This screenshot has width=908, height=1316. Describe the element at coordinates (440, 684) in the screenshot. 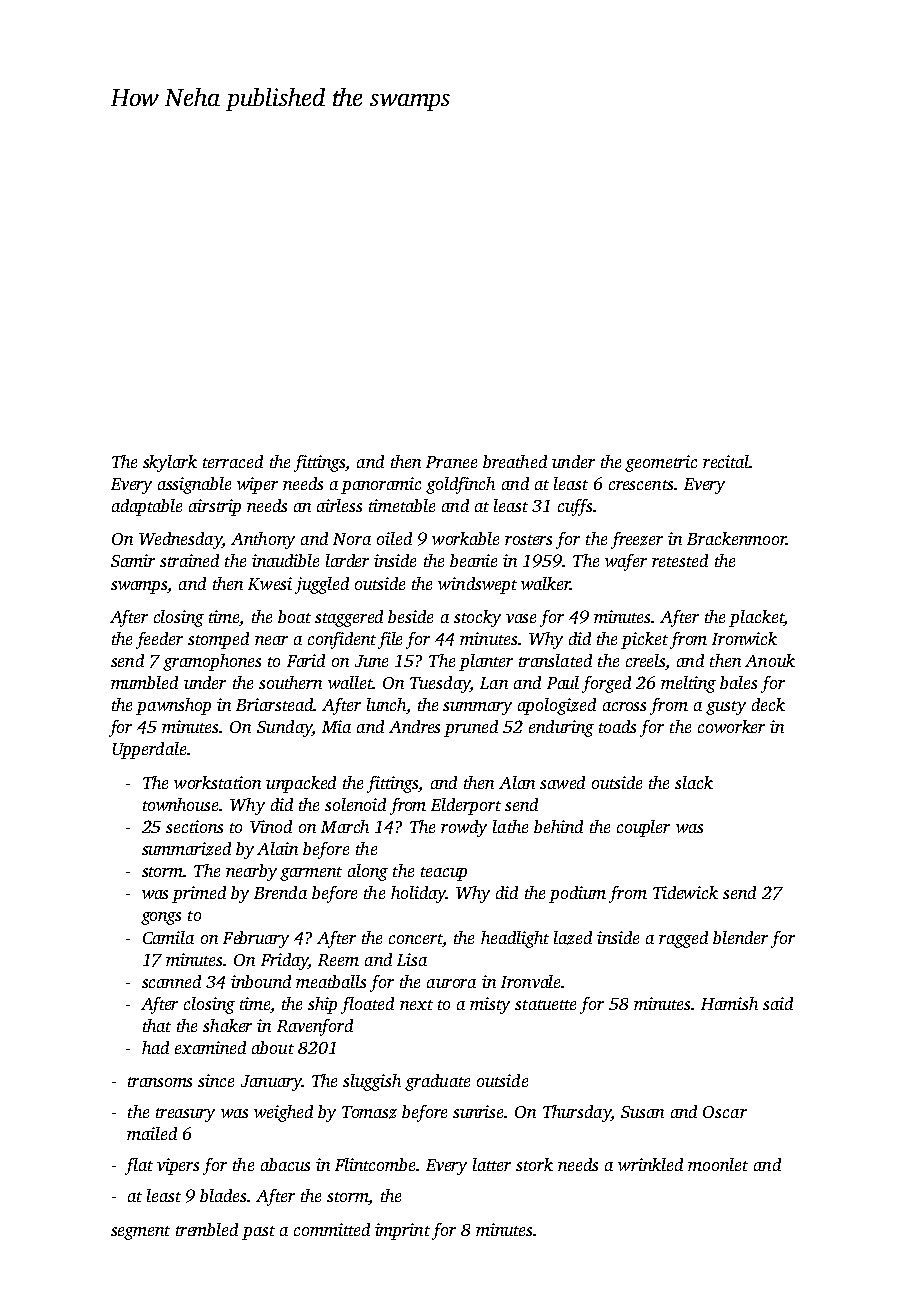

I see `Tuesday` at that location.
